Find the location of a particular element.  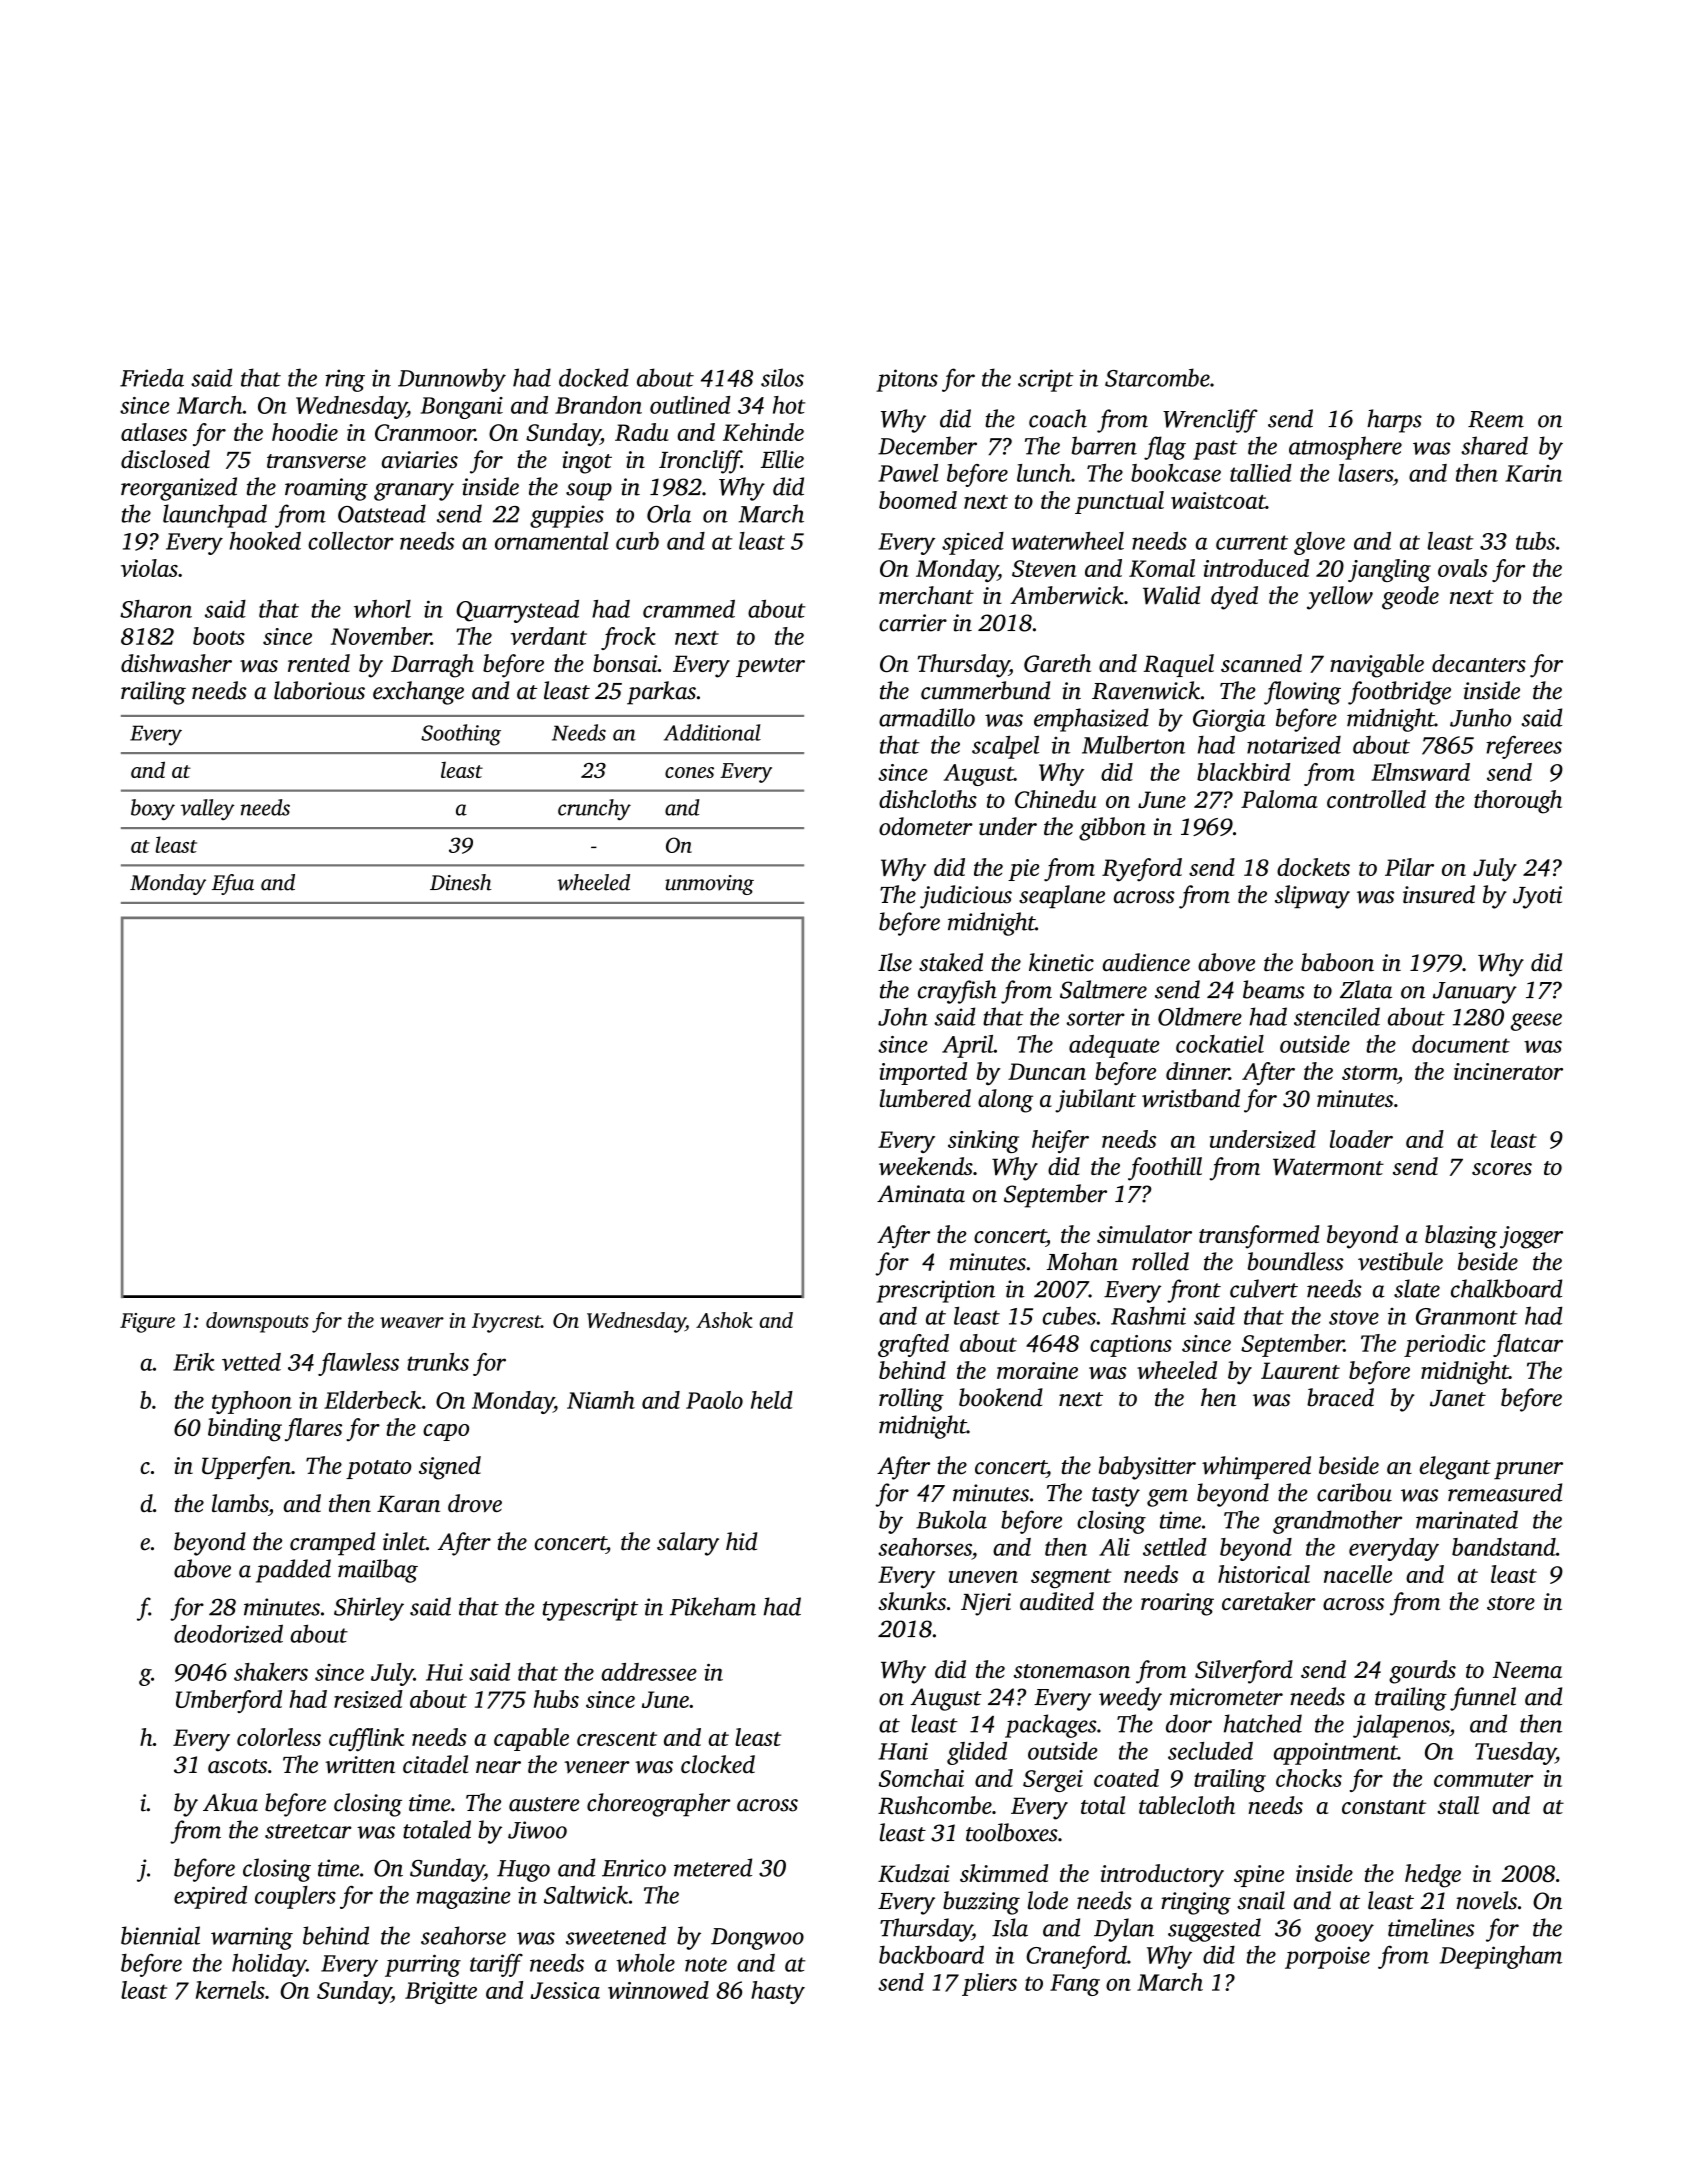

Starcombe is located at coordinates (1157, 377).
